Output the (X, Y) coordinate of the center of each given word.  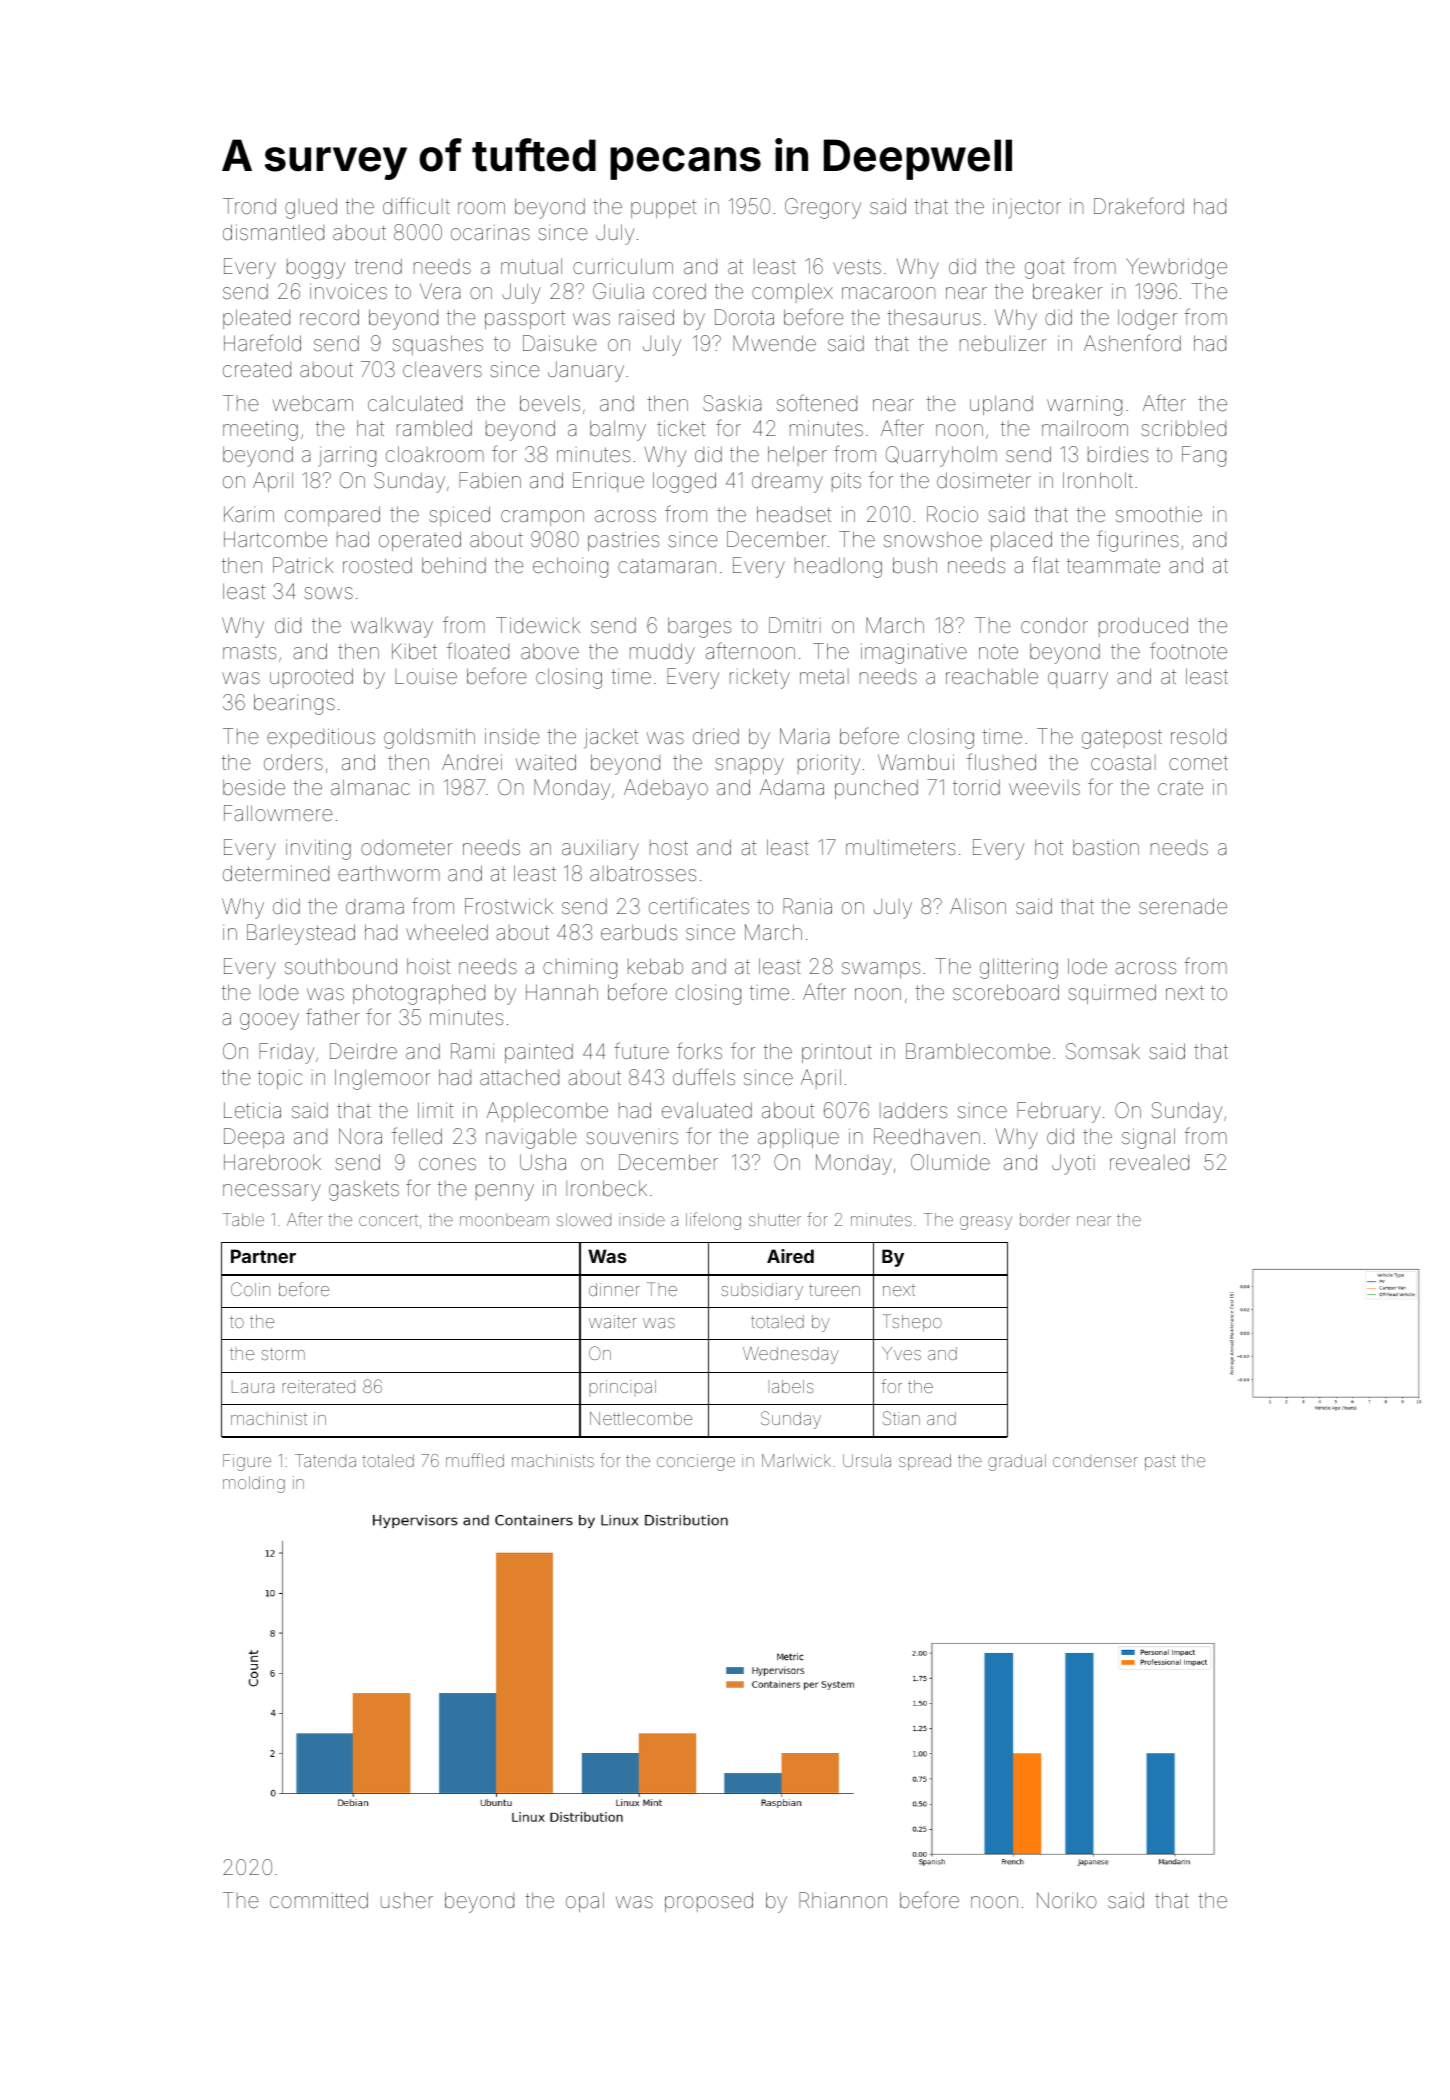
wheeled (447, 932)
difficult (416, 206)
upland (1001, 405)
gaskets (364, 1190)
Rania (807, 906)
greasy (986, 1223)
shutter (775, 1219)
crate (1180, 788)
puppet (663, 209)
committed (319, 1900)
